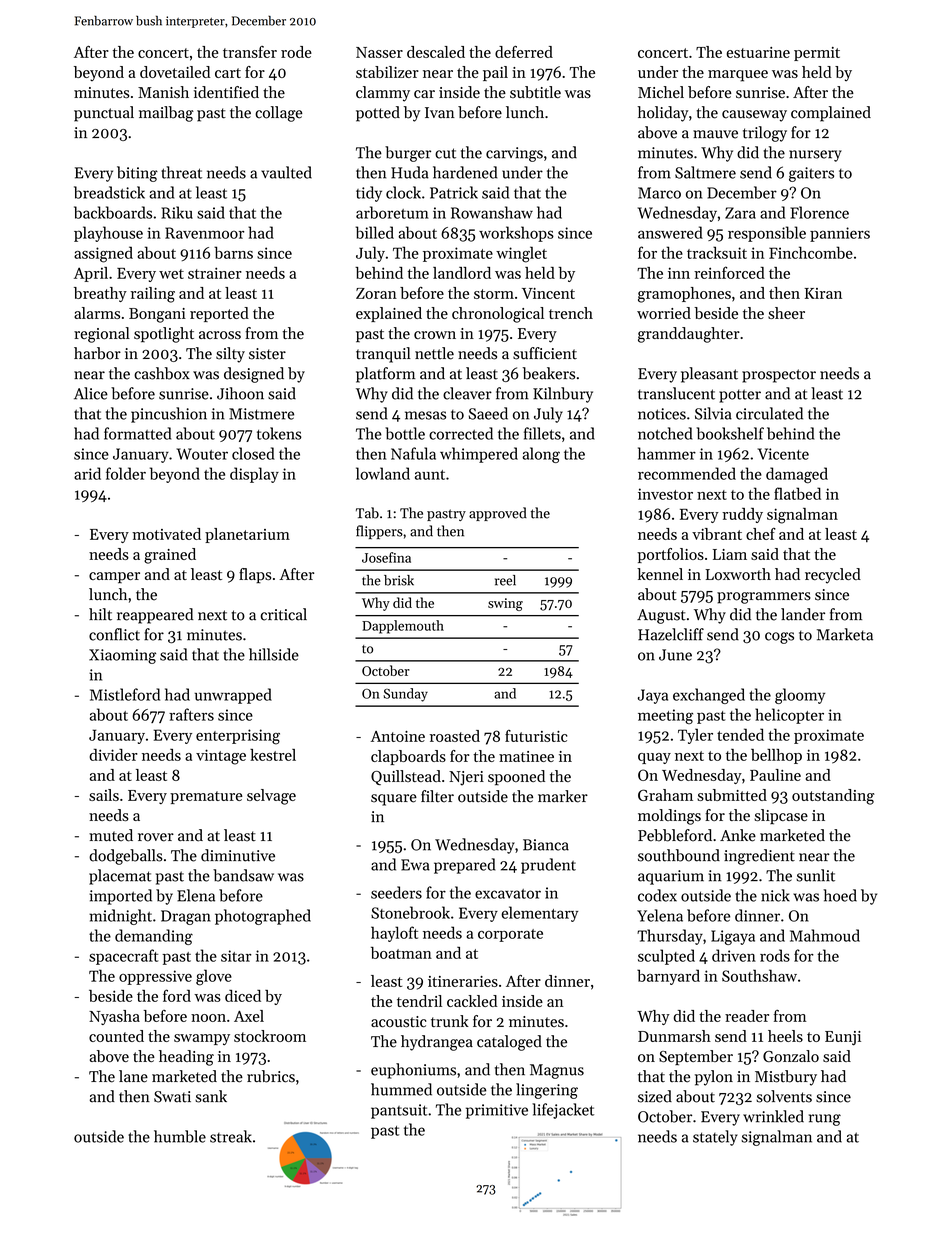 Image resolution: width=952 pixels, height=1233 pixels. I want to click on camper, so click(114, 577).
